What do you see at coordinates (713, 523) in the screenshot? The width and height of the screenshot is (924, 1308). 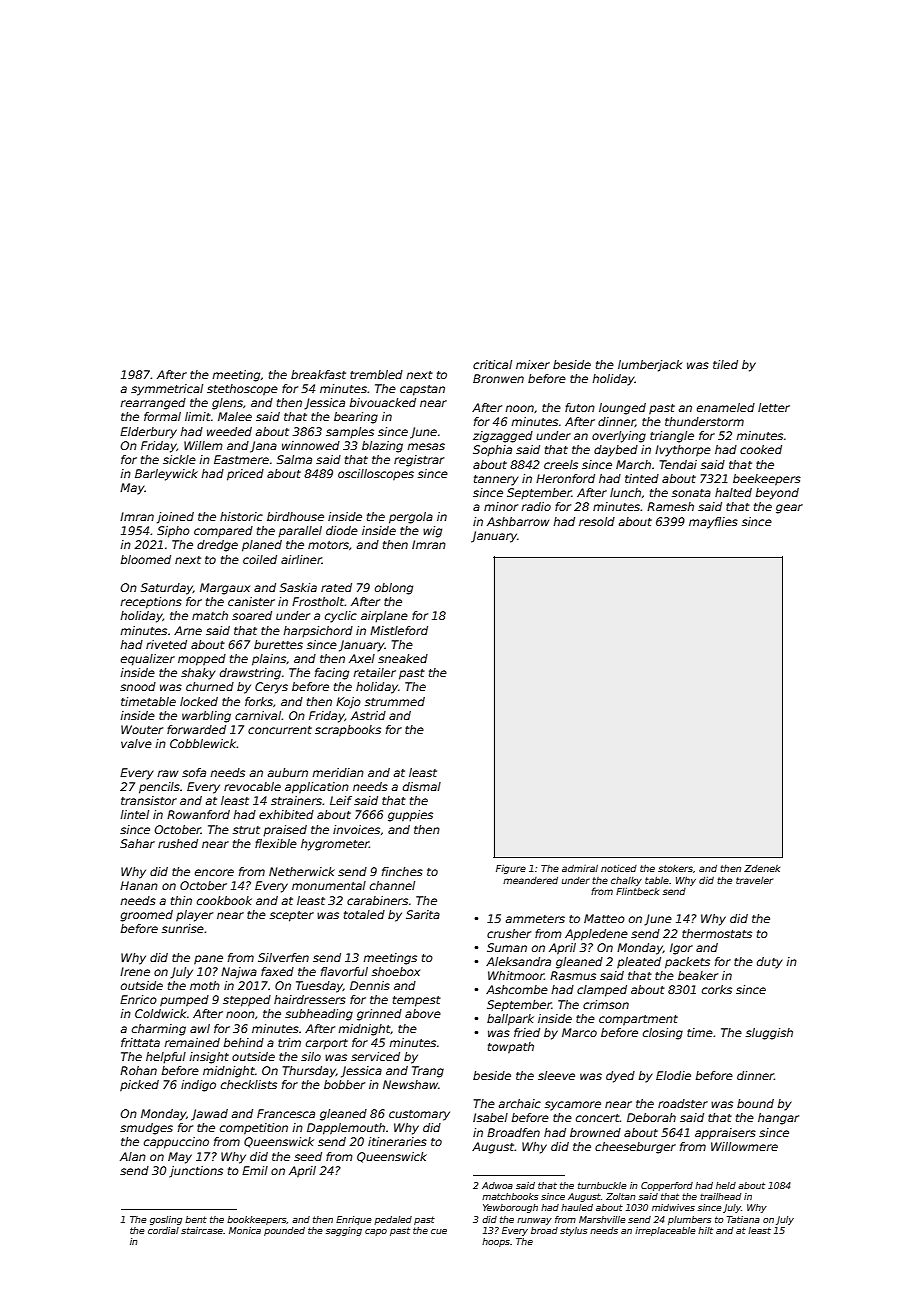 I see `mayflies` at bounding box center [713, 523].
